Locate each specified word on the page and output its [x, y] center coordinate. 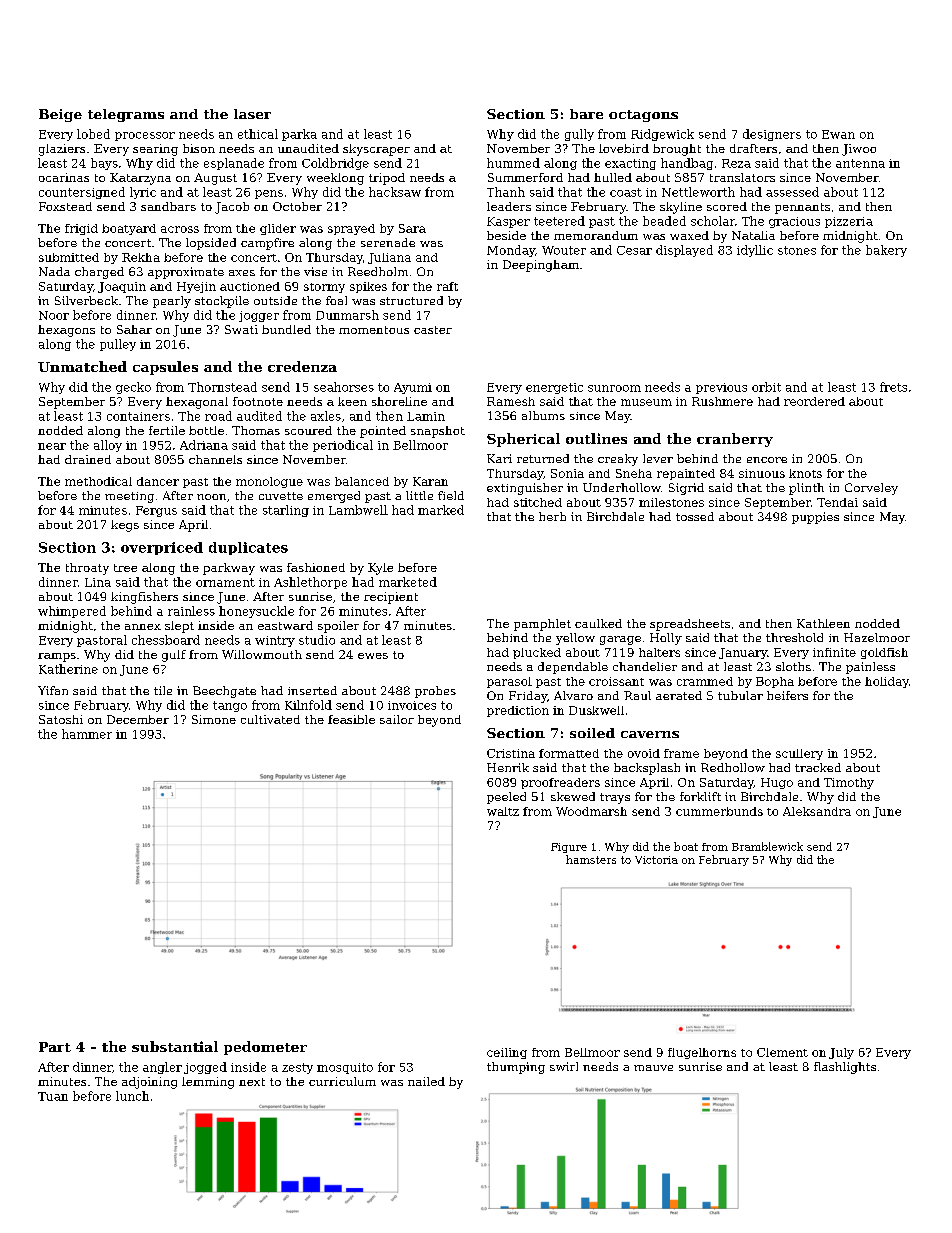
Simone [214, 719]
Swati [241, 329]
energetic [554, 388]
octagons [643, 116]
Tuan [53, 1096]
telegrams [126, 115]
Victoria [656, 860]
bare [586, 114]
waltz [503, 811]
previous [721, 388]
